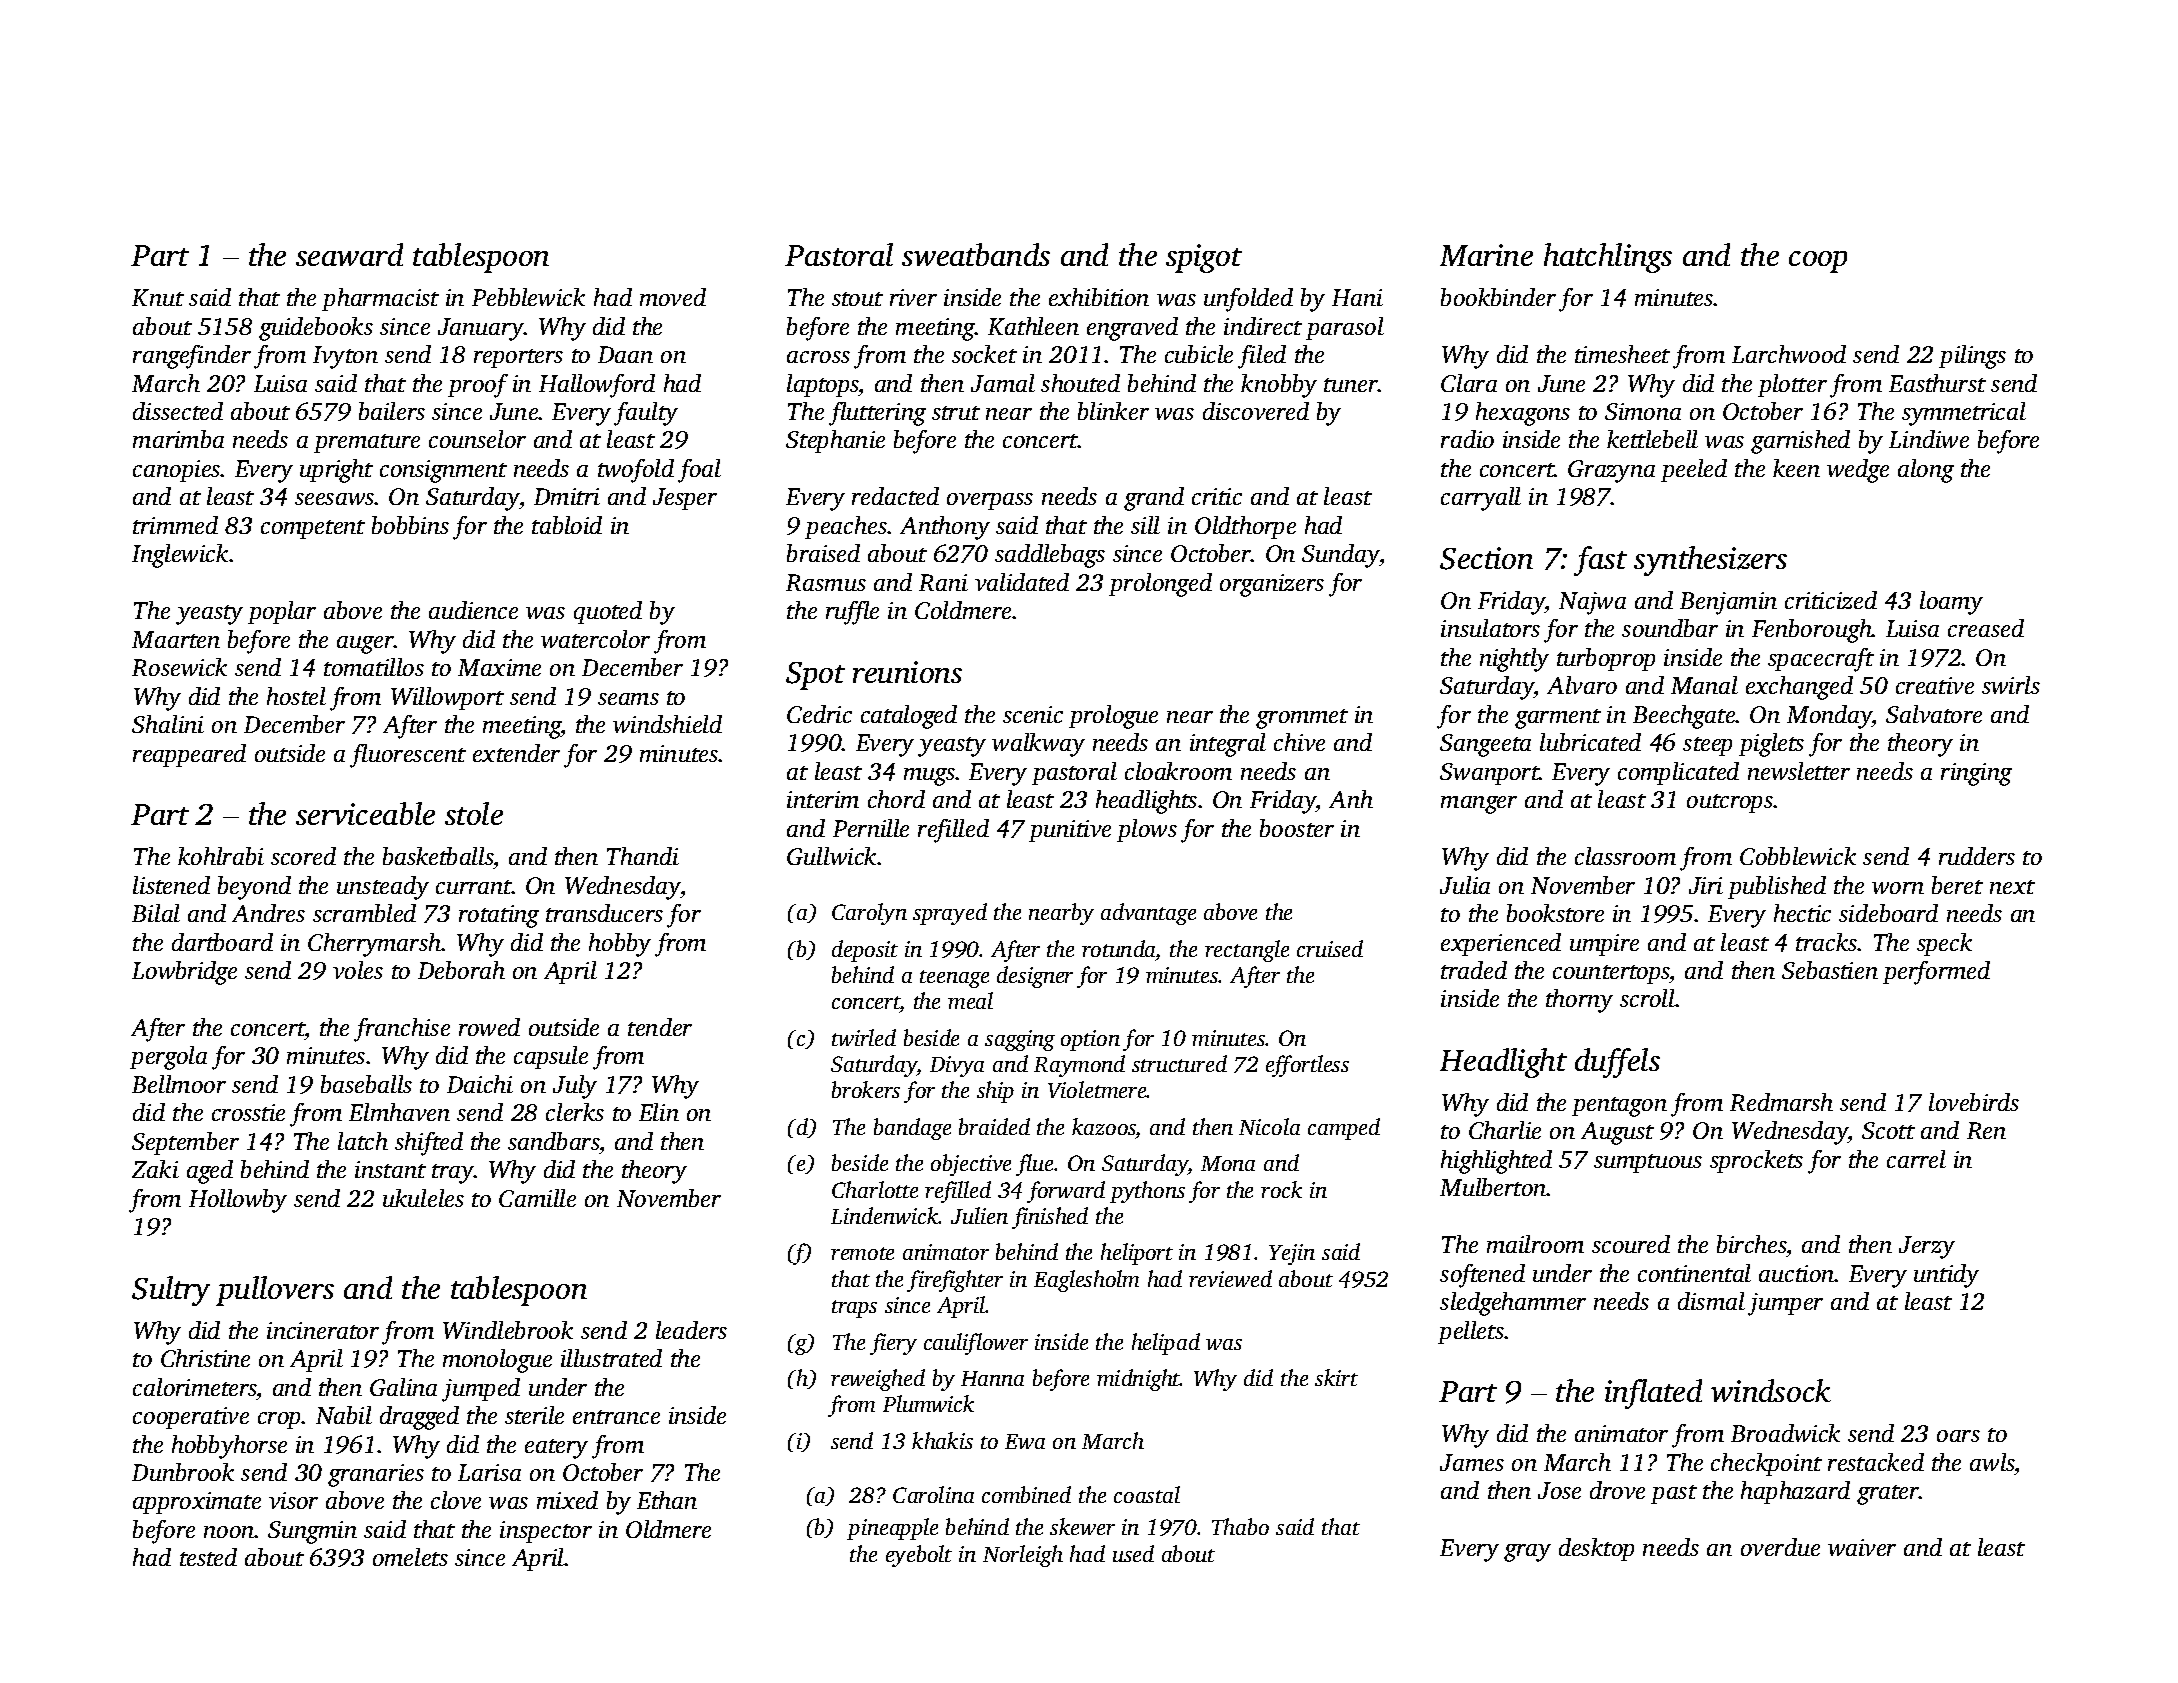 This screenshot has width=2178, height=1683. Describe the element at coordinates (1648, 1163) in the screenshot. I see `sumptuous` at that location.
